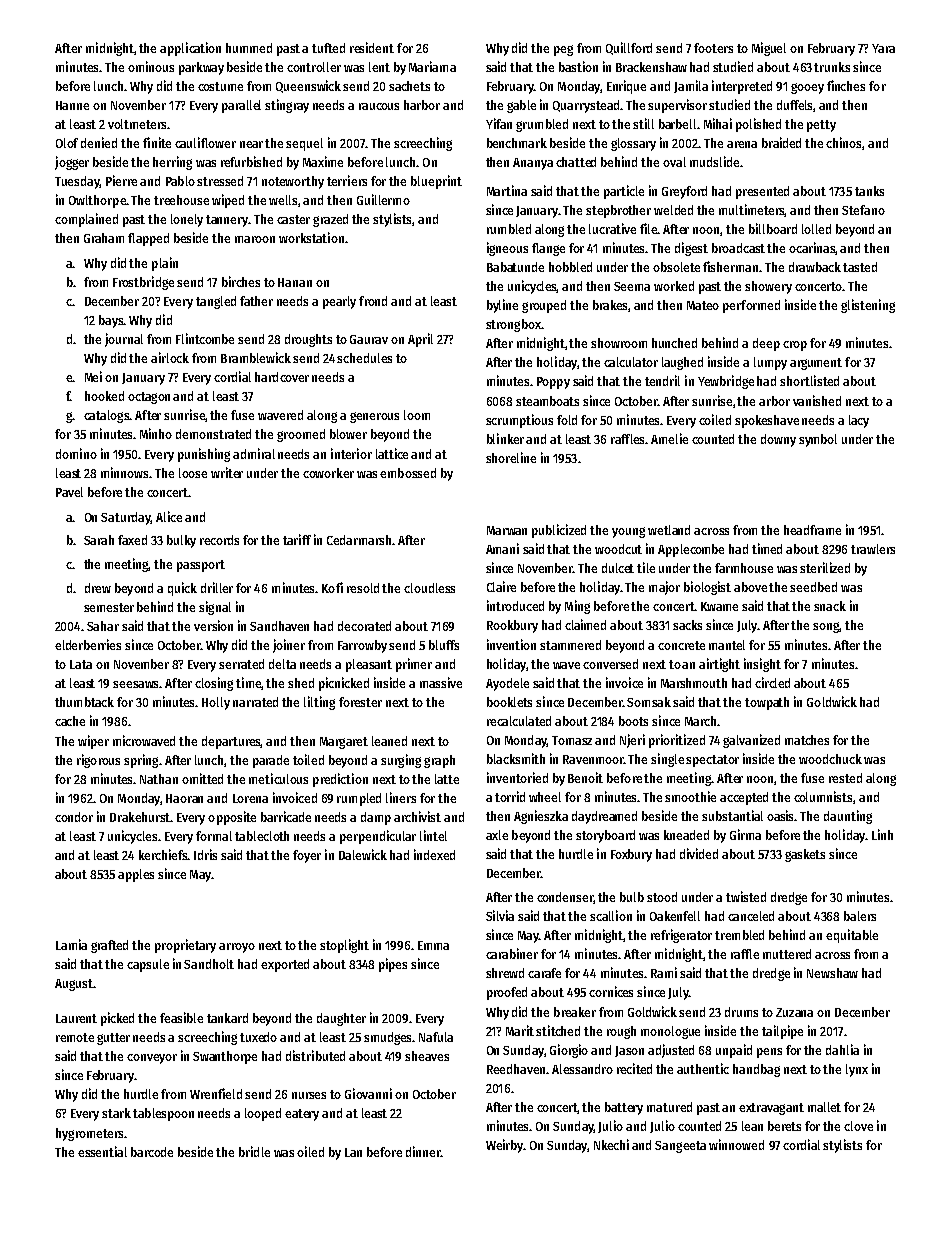 This document has width=952, height=1233. Describe the element at coordinates (497, 835) in the document. I see `axle` at that location.
